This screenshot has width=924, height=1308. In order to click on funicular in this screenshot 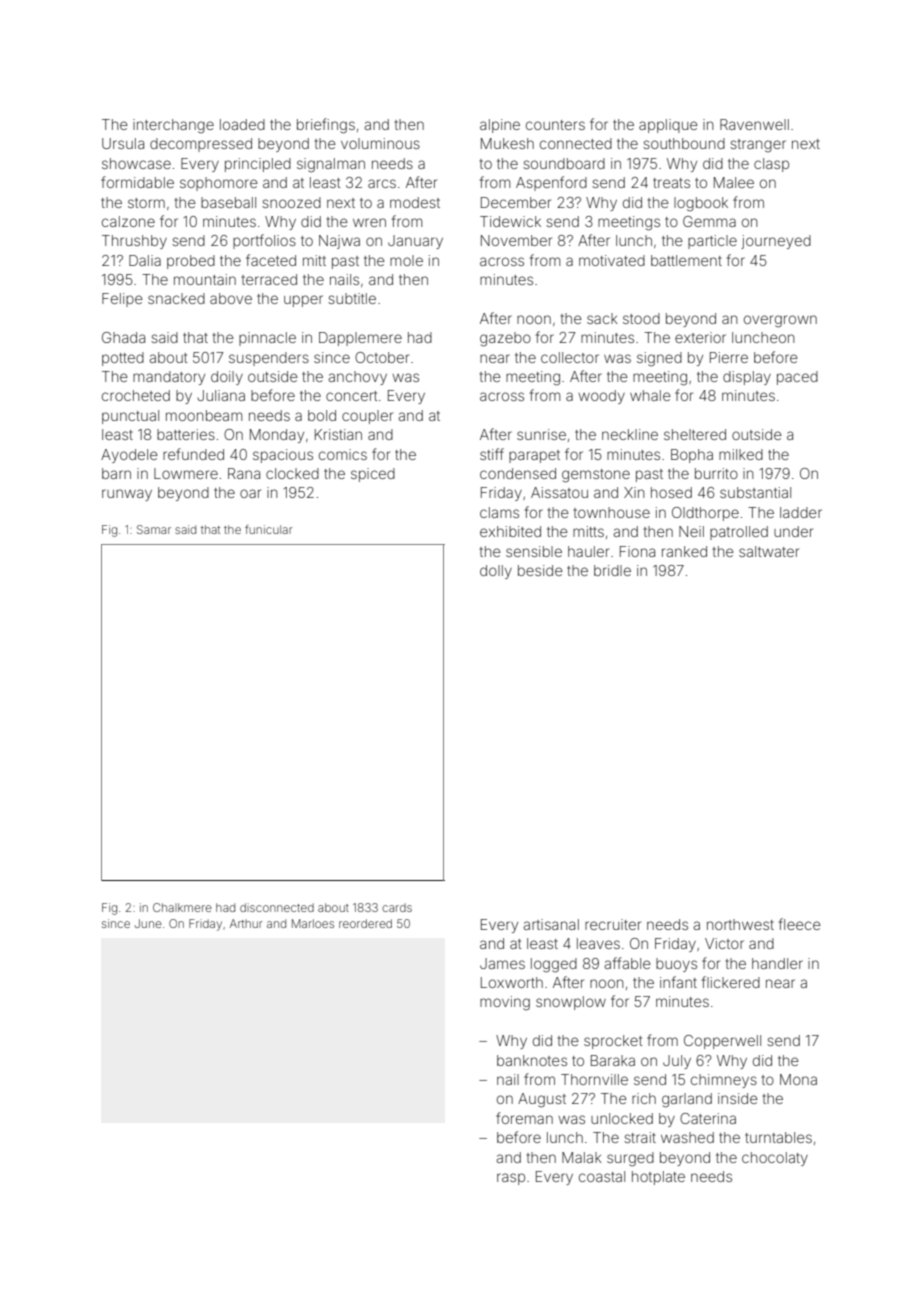, I will do `click(269, 529)`.
